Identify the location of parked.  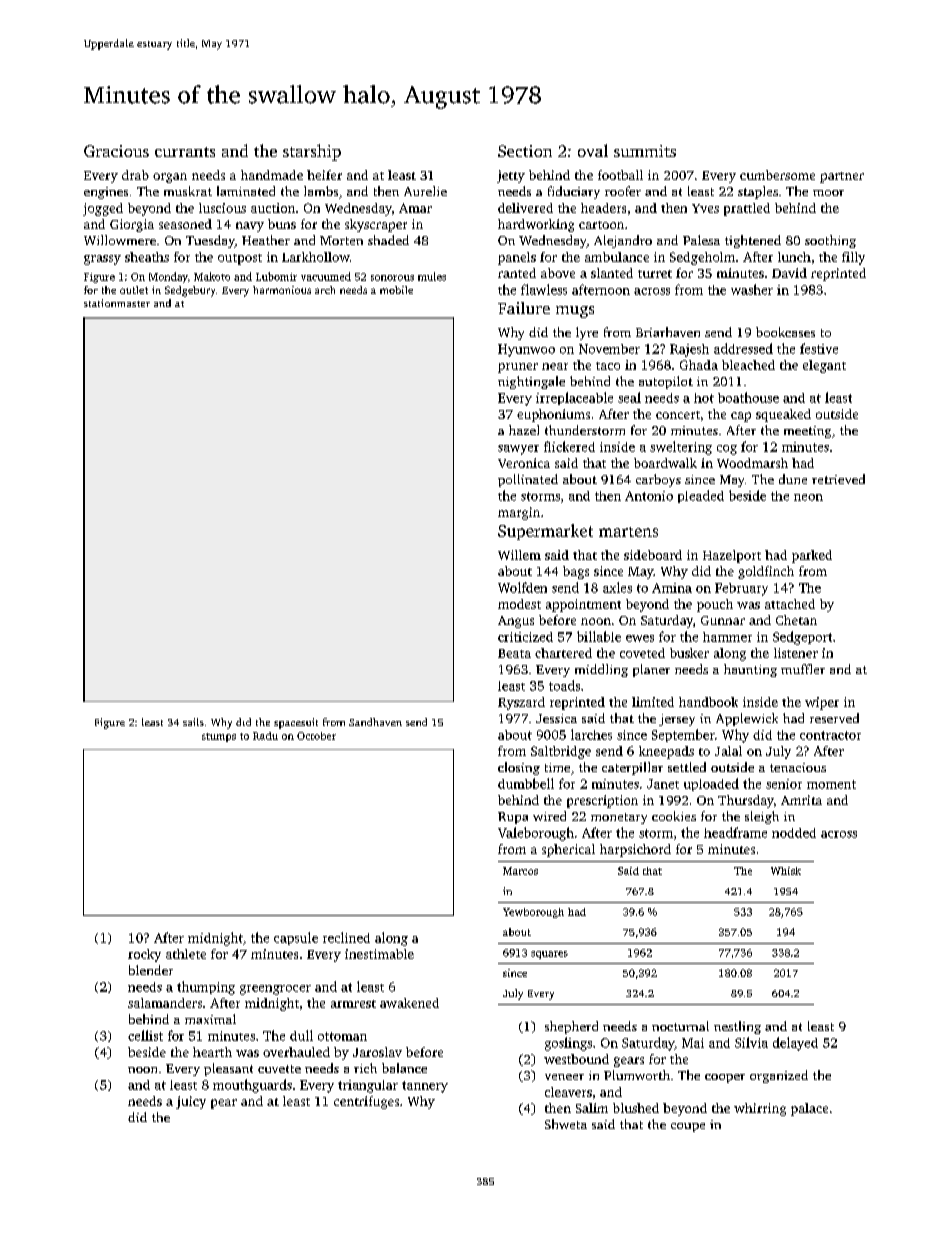
(812, 556).
